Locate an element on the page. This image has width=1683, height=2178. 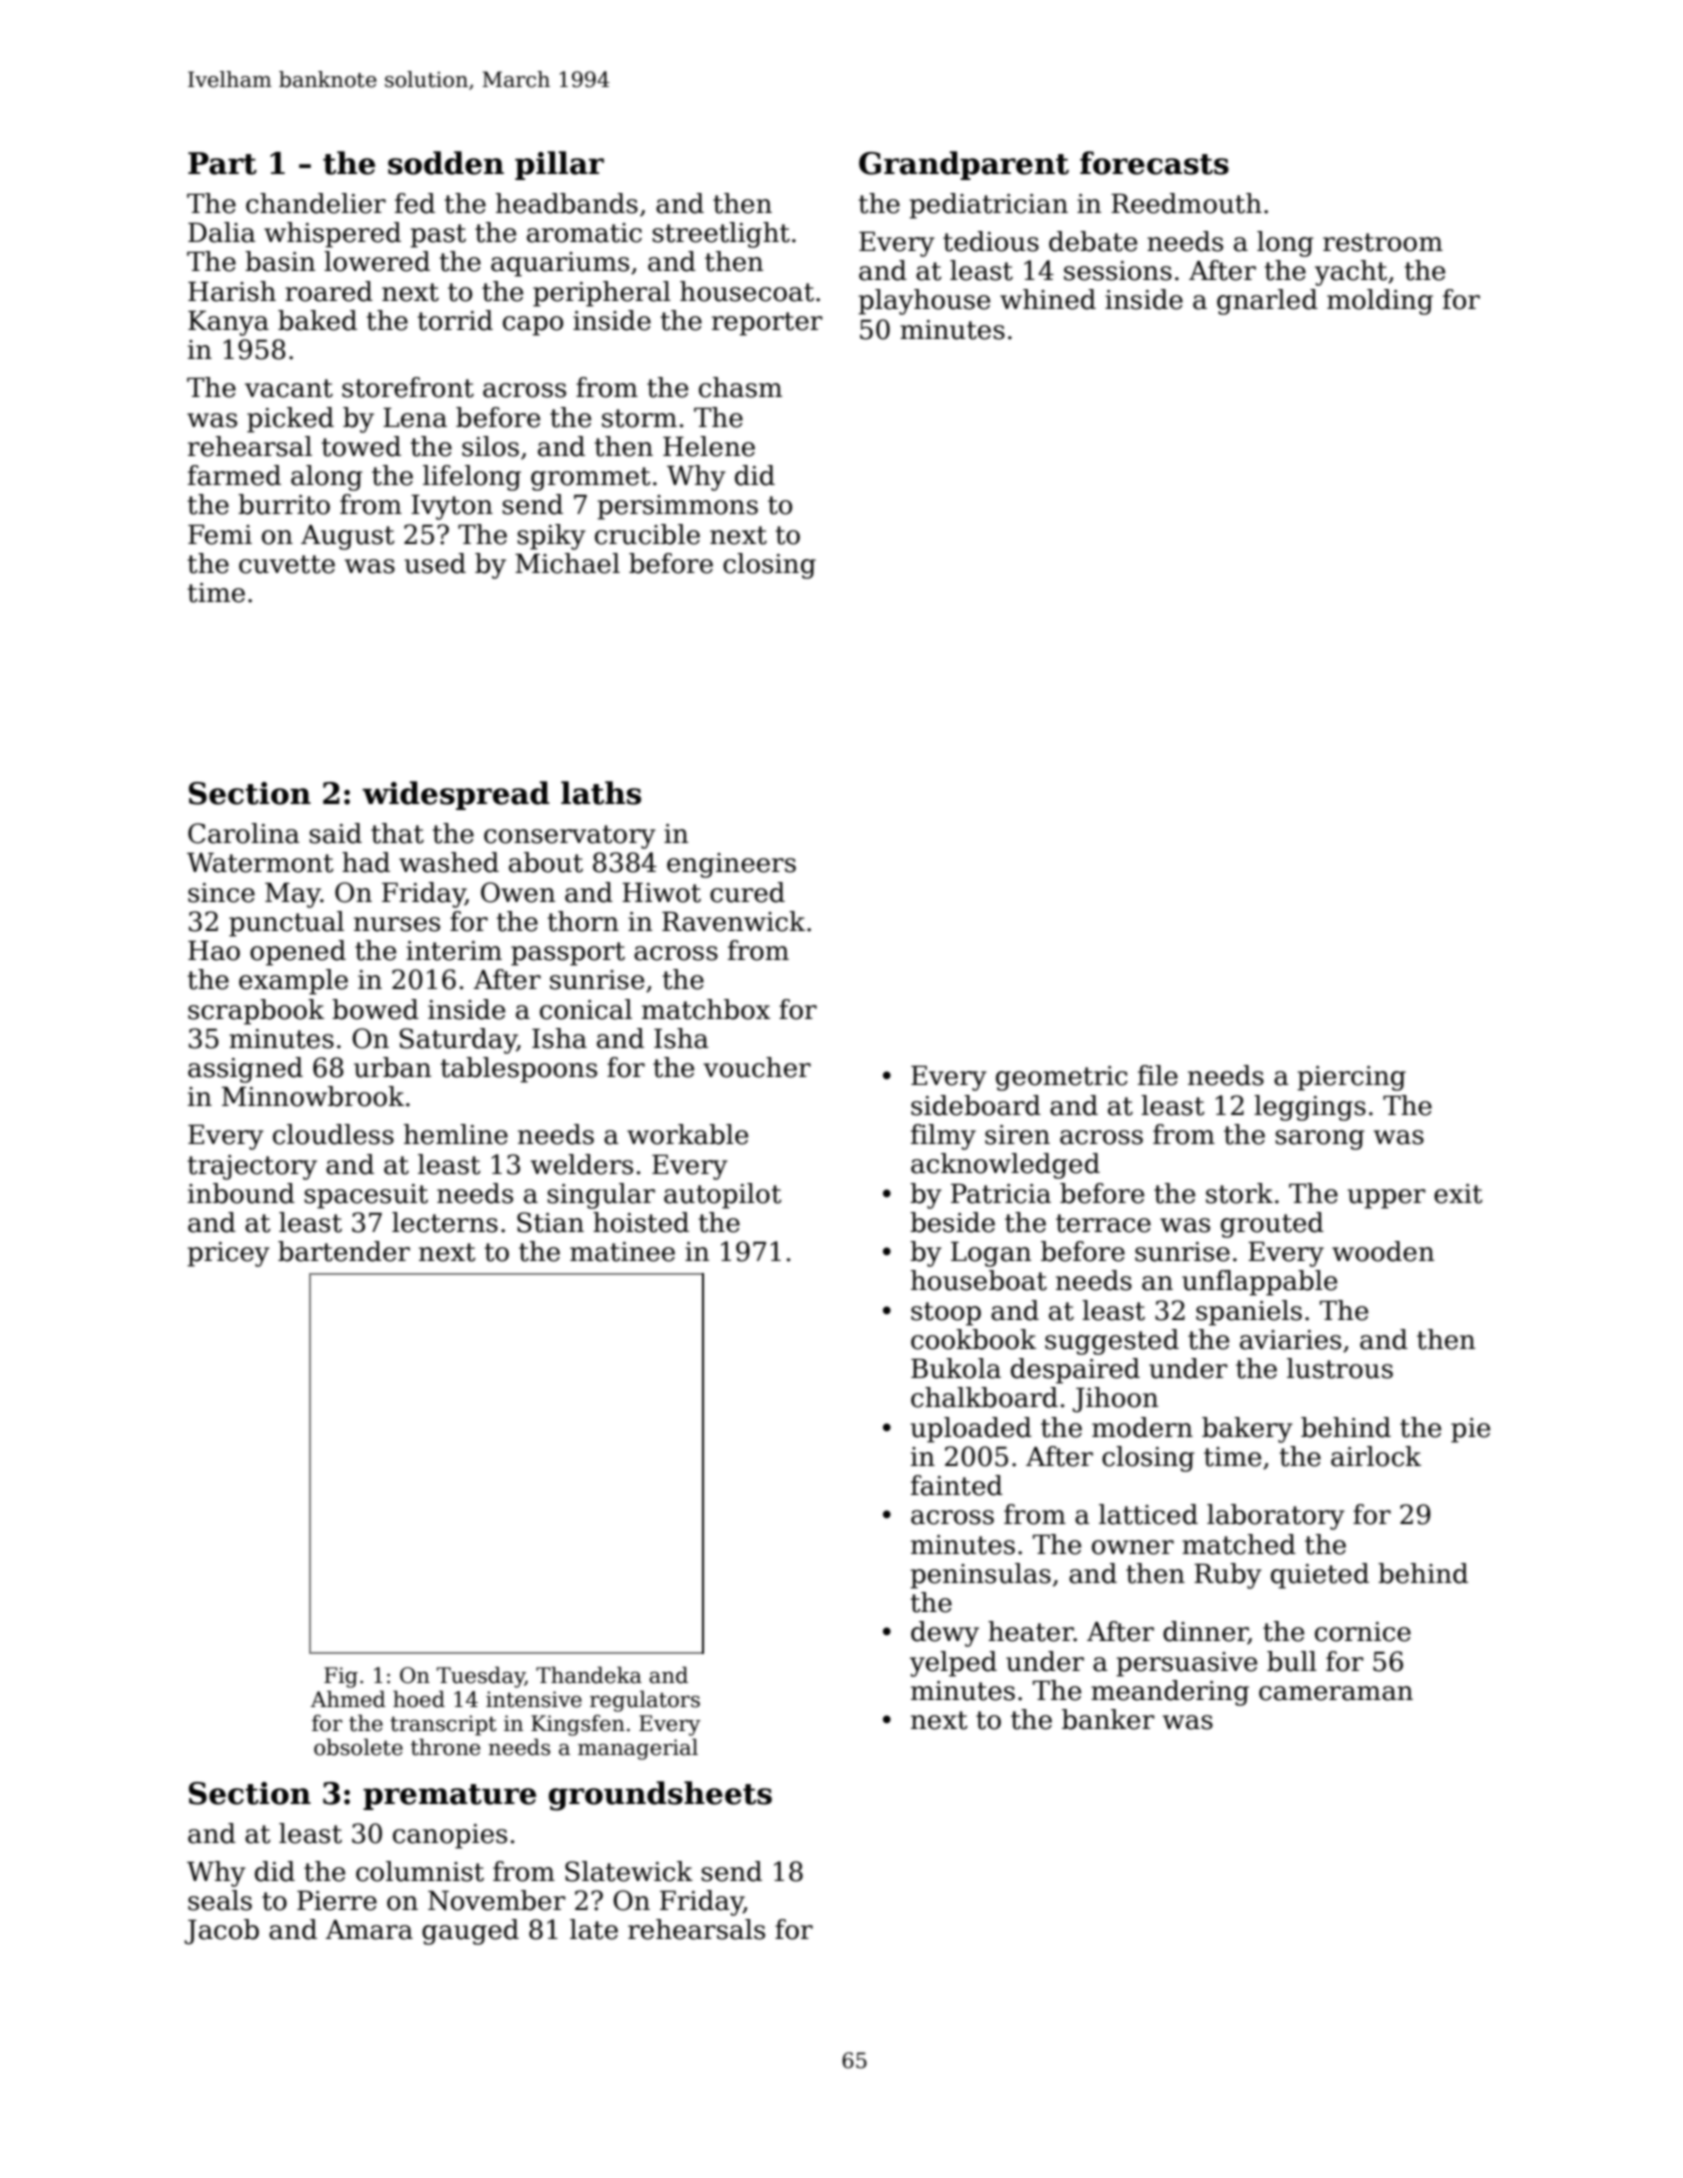
housecoat is located at coordinates (747, 291).
